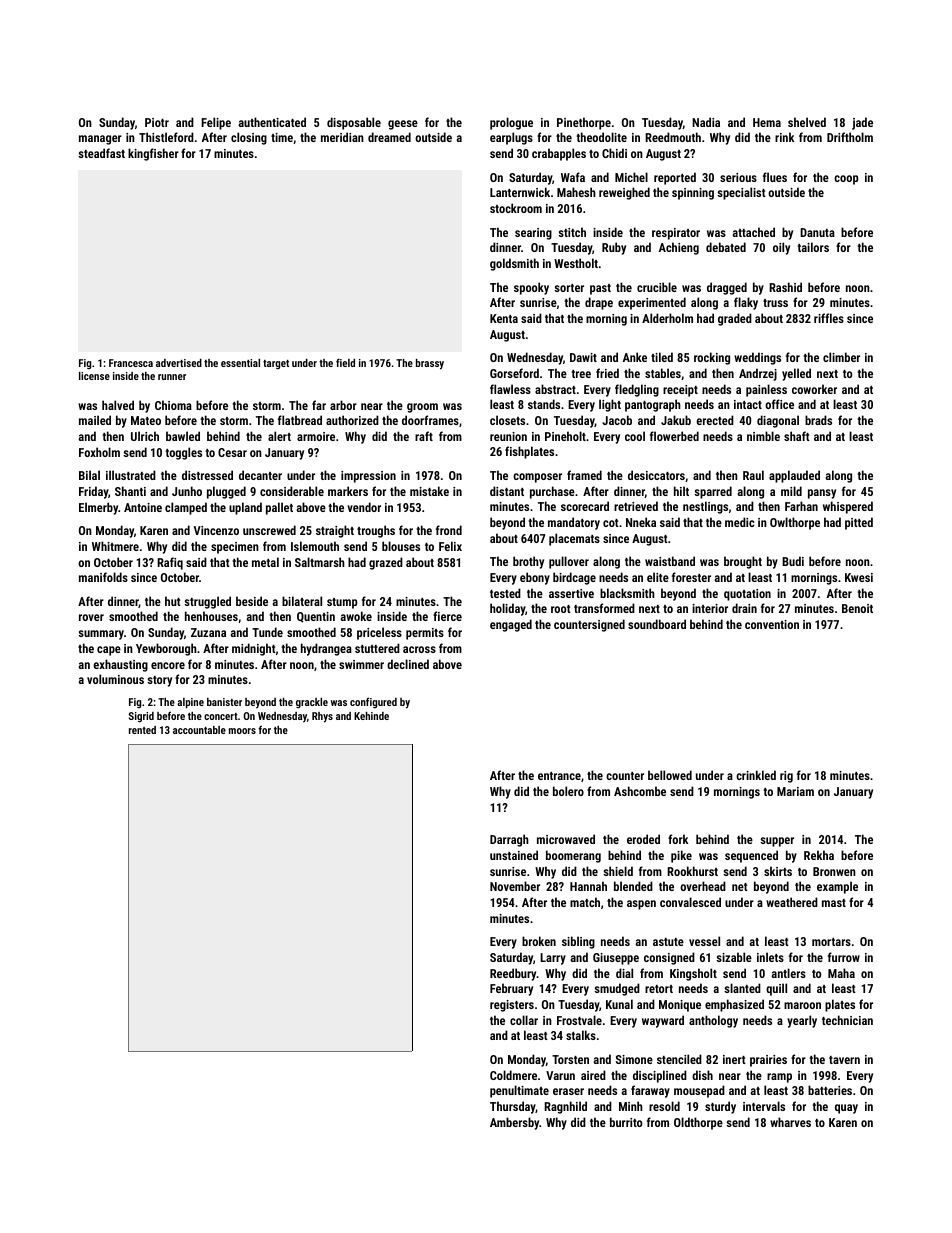  Describe the element at coordinates (790, 1122) in the page. I see `wharves` at that location.
